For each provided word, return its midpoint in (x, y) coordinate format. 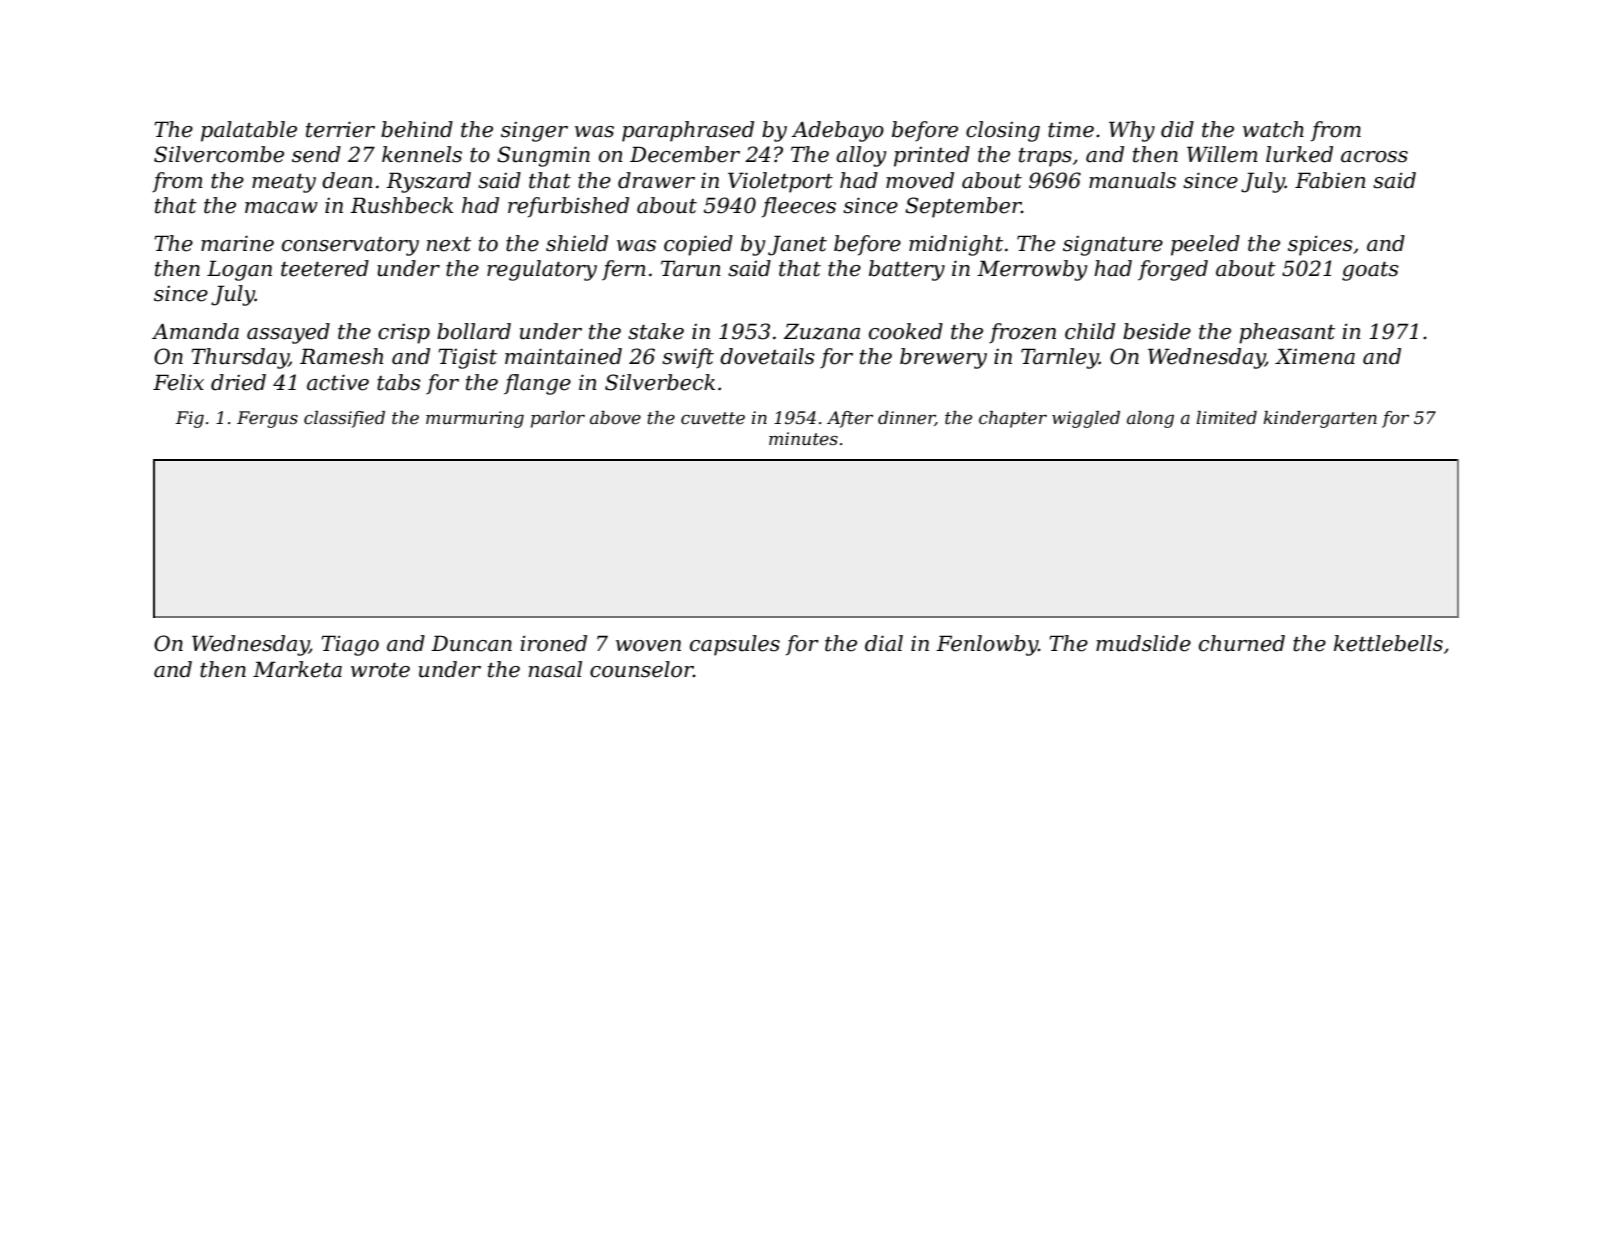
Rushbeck (401, 205)
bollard (474, 331)
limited (1226, 418)
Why (1132, 131)
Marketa (297, 669)
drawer (656, 180)
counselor (641, 669)
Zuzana (822, 331)
